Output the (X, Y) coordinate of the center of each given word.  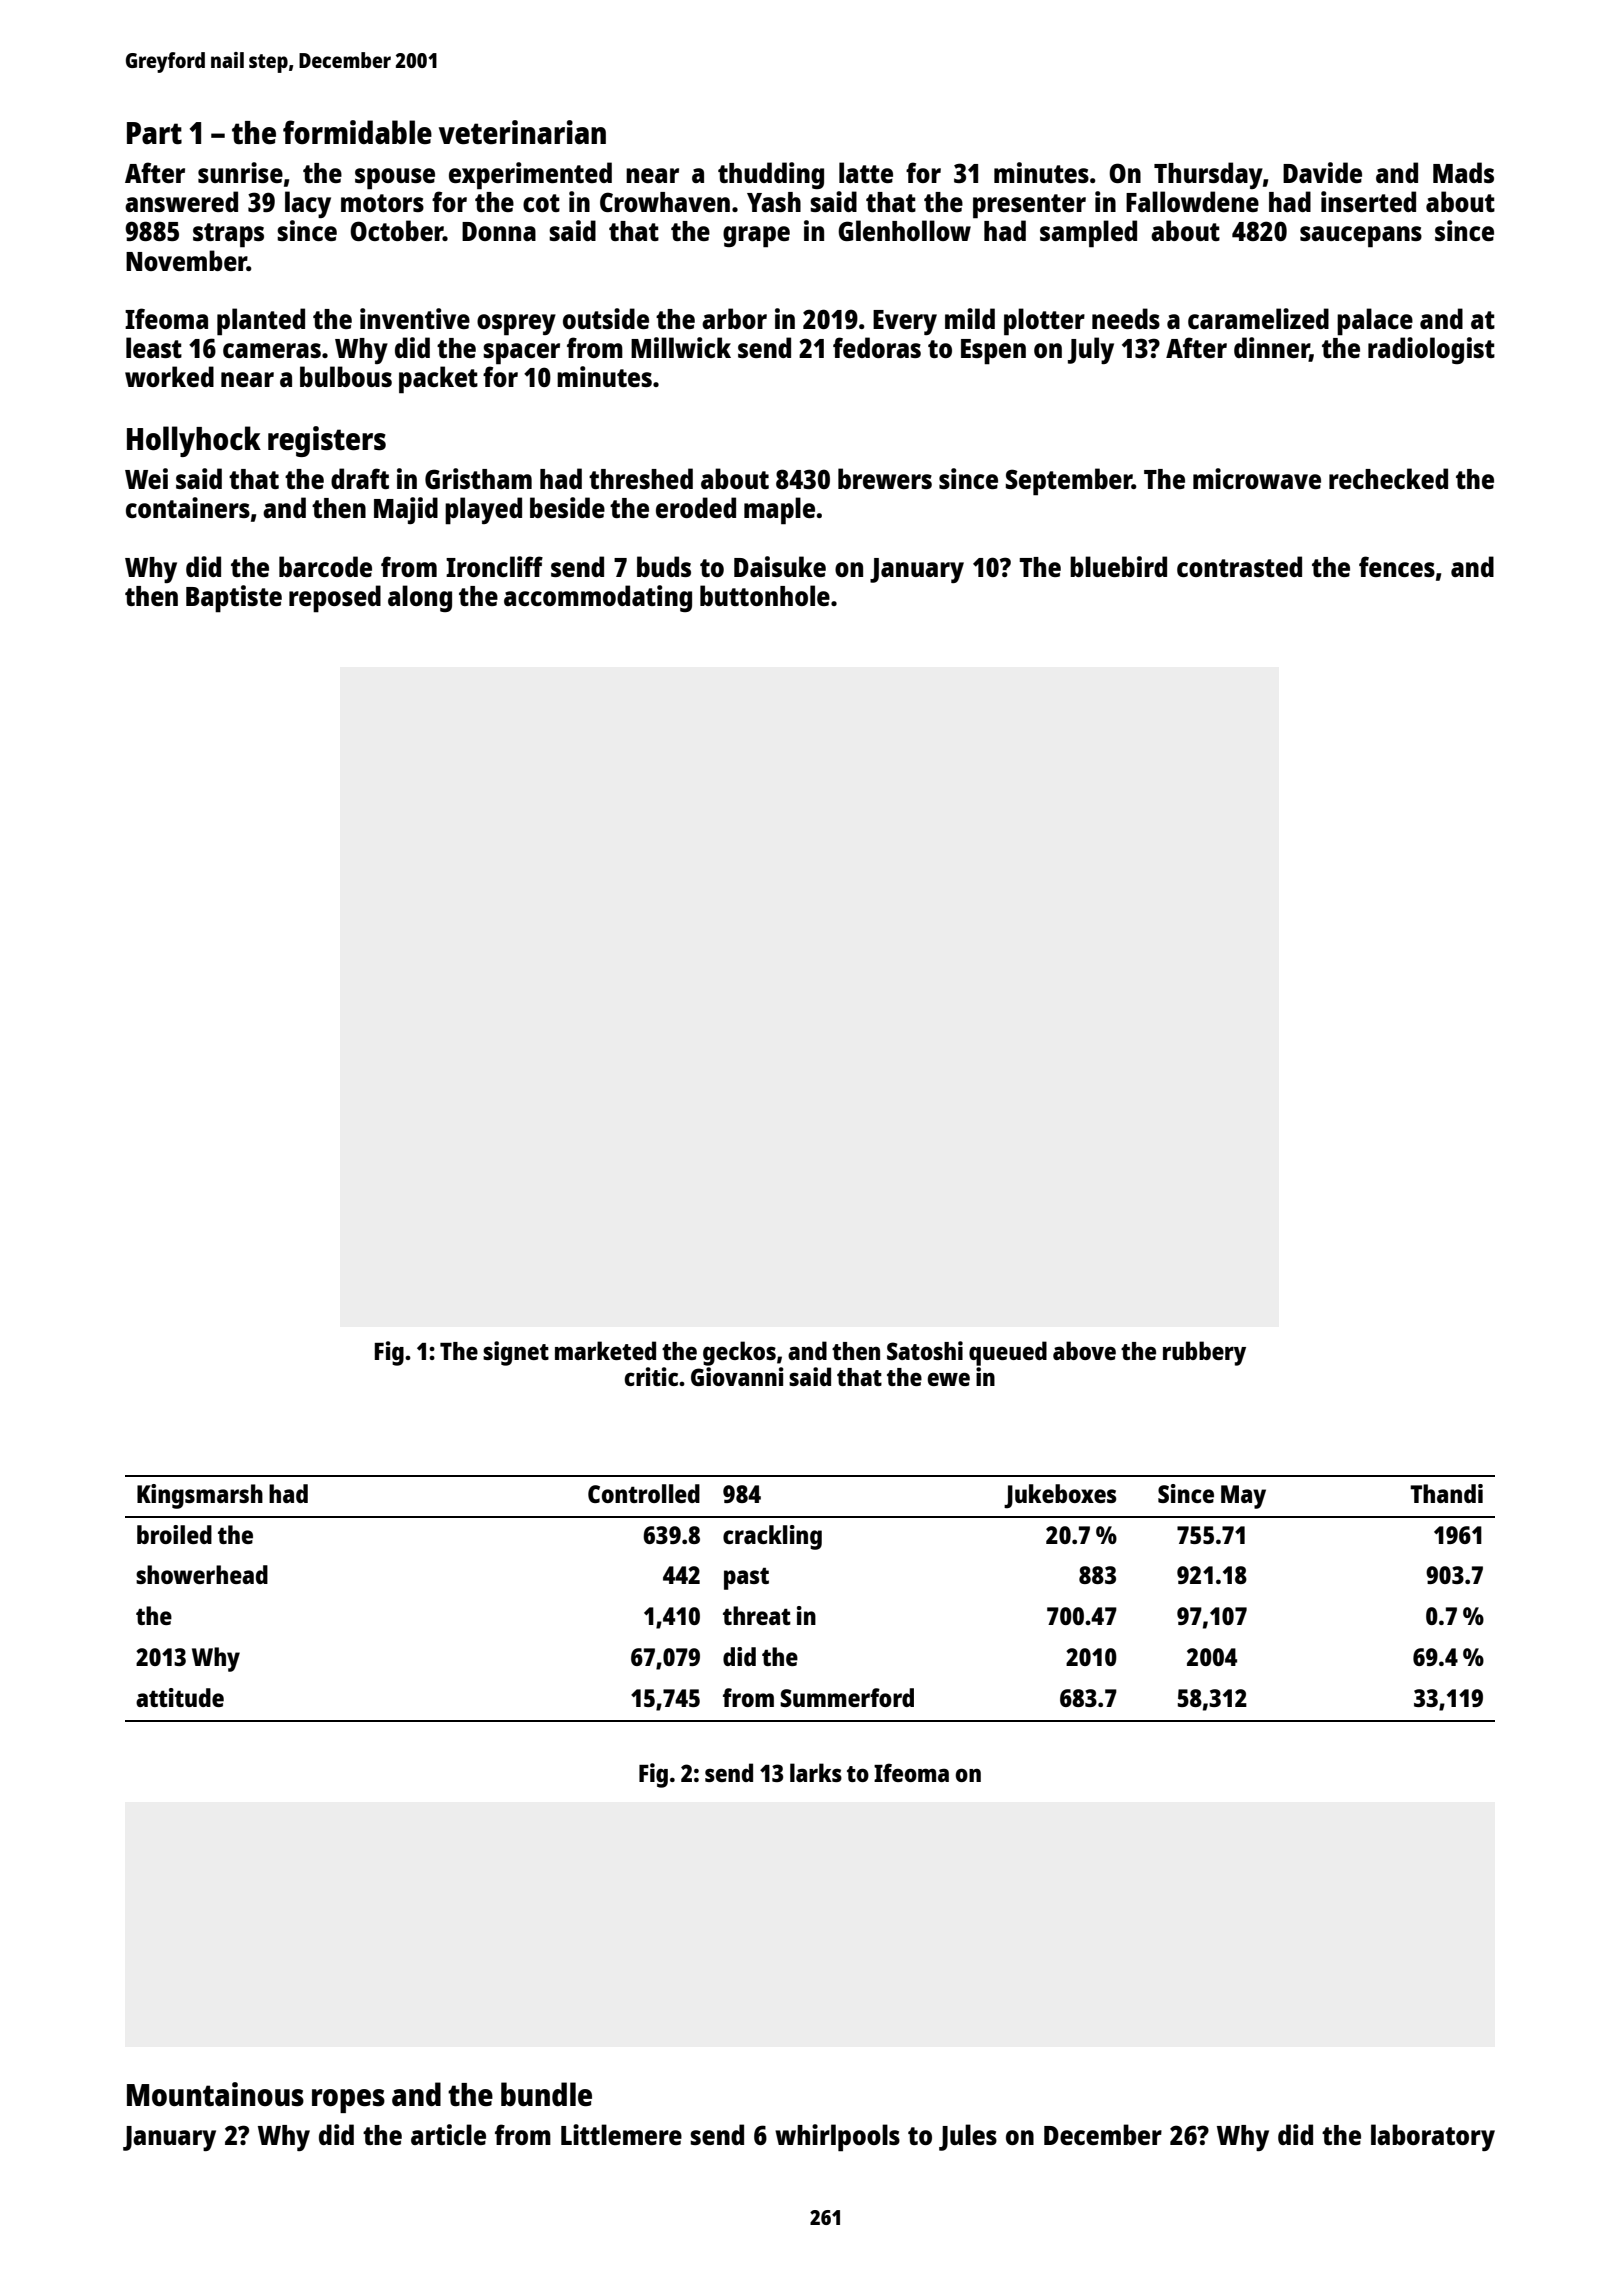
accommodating (598, 598)
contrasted (1239, 566)
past (746, 1578)
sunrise (240, 172)
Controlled (644, 1493)
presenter (1029, 206)
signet (516, 1353)
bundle (546, 2094)
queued (1008, 1353)
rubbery (1204, 1353)
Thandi (1446, 1493)
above (1084, 1350)
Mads (1463, 172)
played (483, 511)
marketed (605, 1350)
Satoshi (925, 1350)
